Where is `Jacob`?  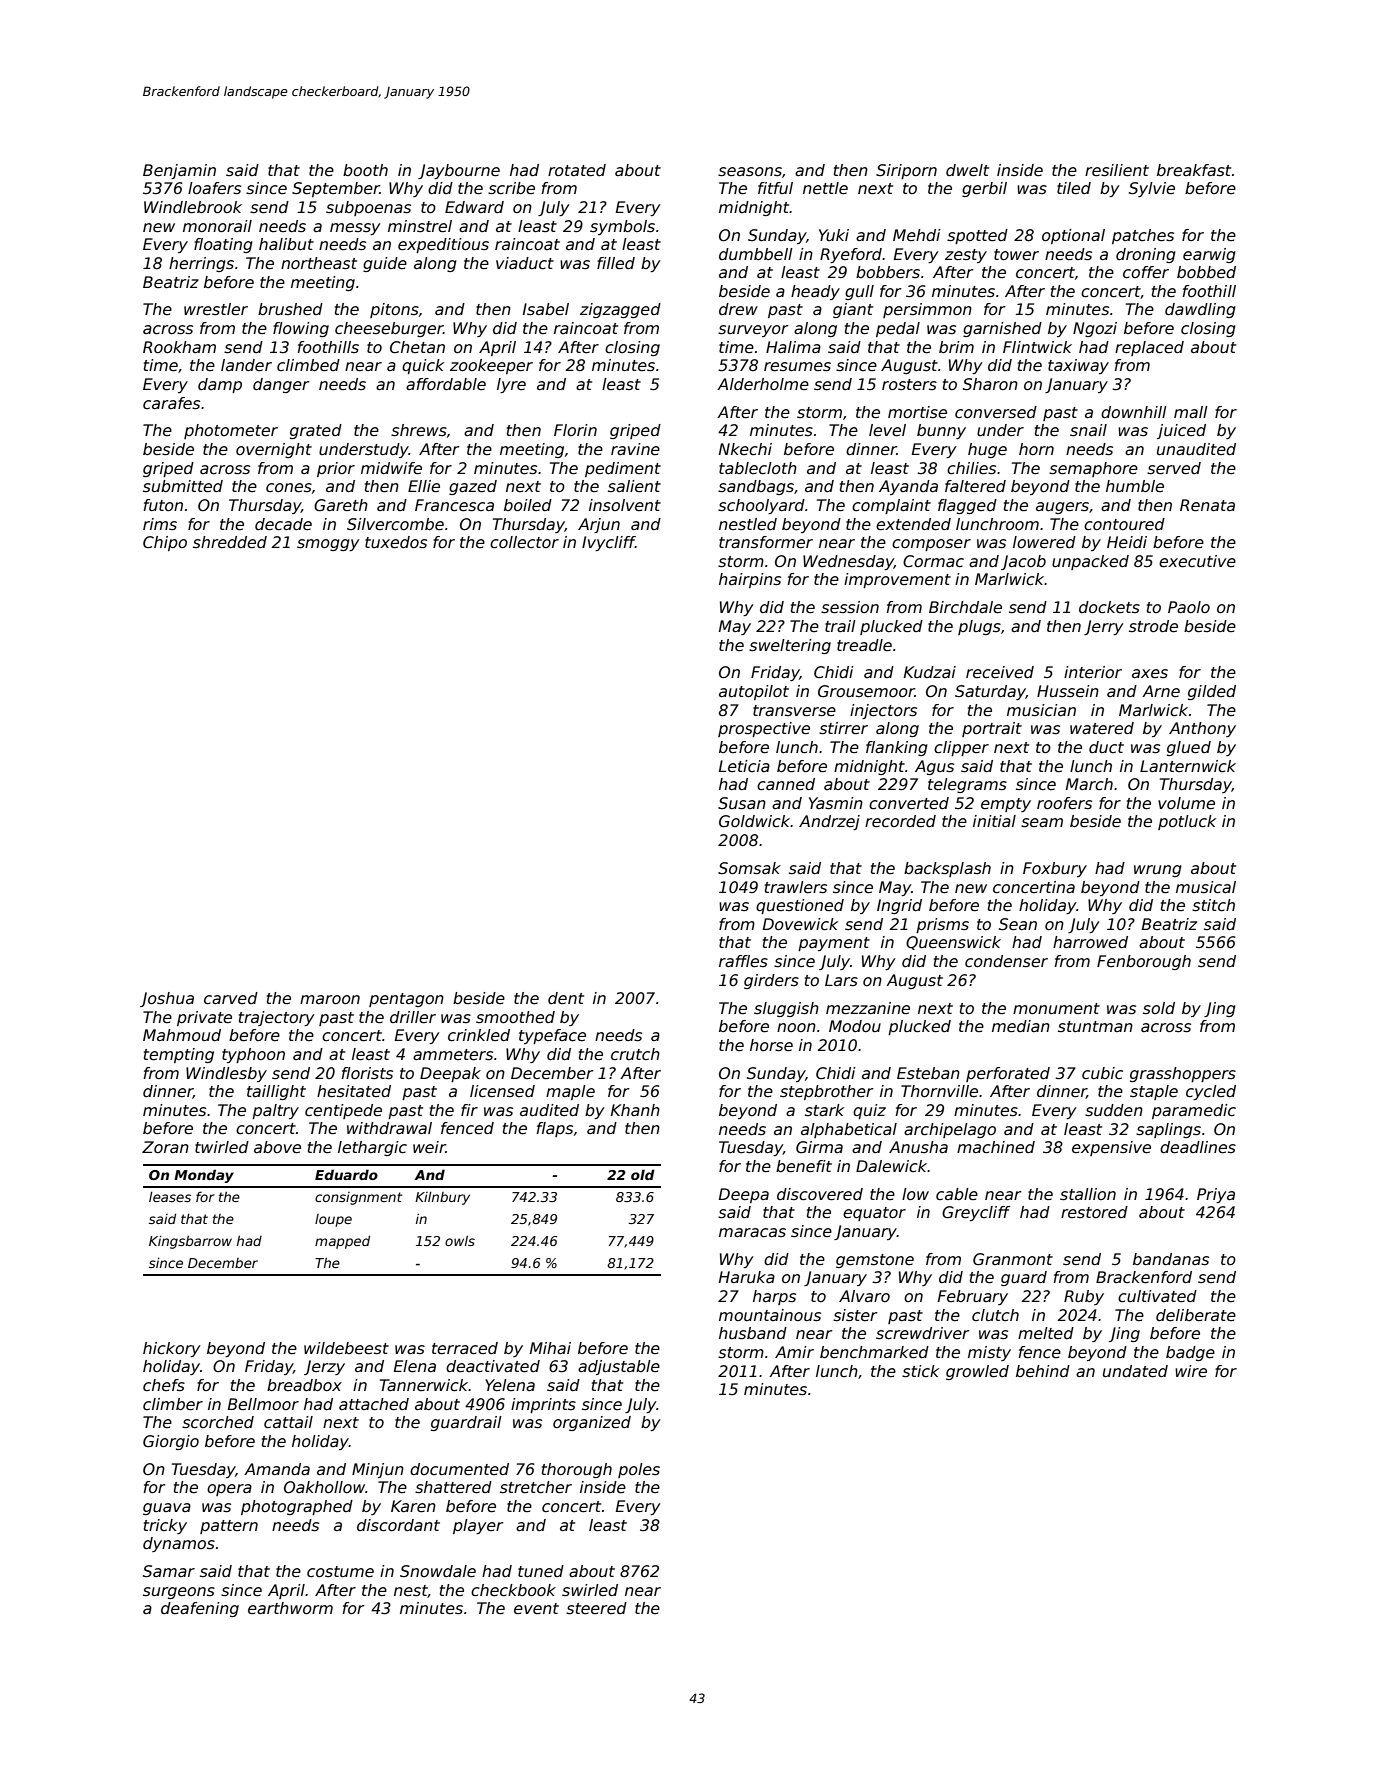 Jacob is located at coordinates (1023, 562).
